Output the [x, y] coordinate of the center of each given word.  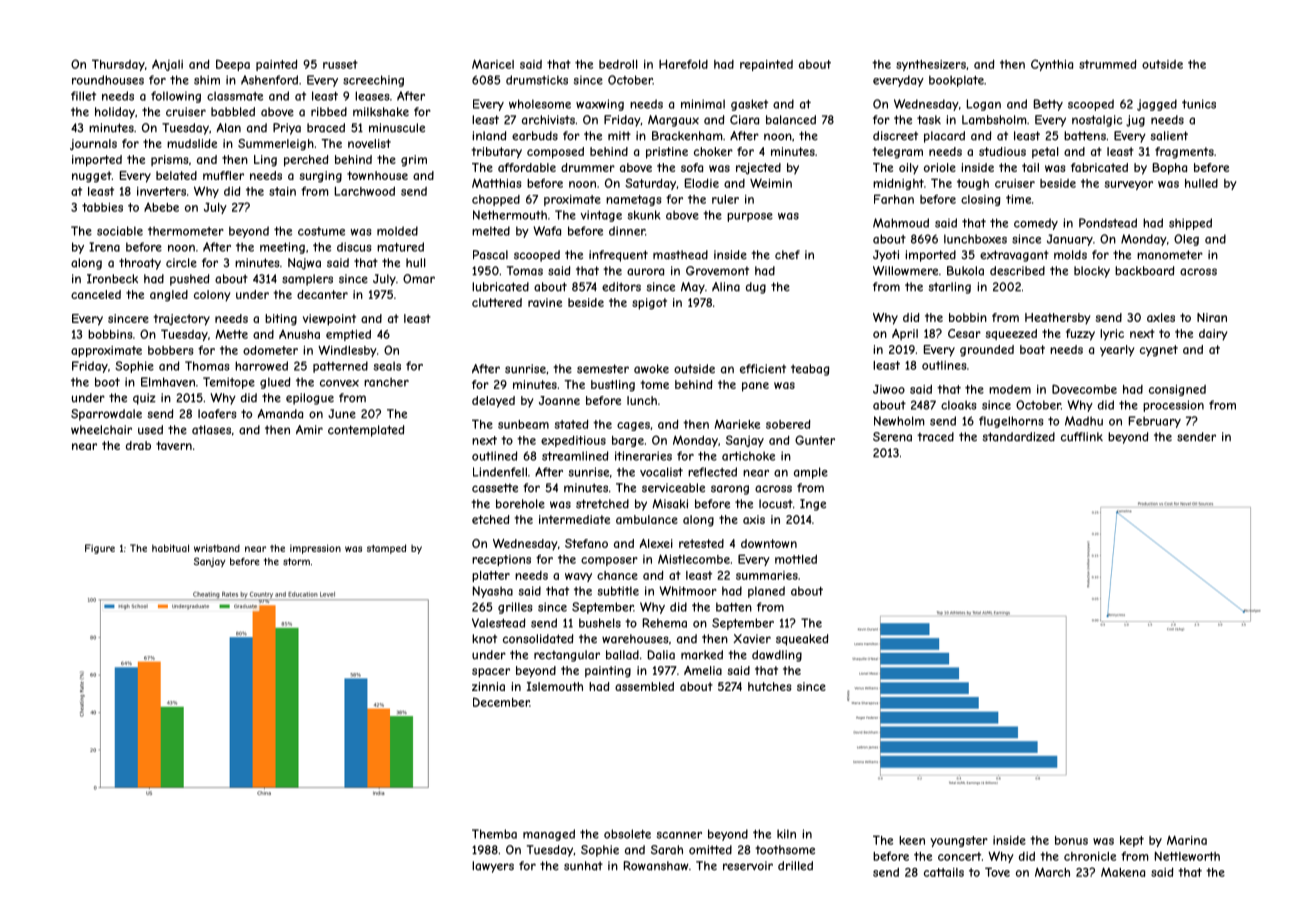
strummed [1107, 64]
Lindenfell [500, 472]
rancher [386, 382]
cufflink [1082, 437]
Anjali [167, 65]
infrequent [618, 256]
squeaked [802, 640]
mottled [796, 559]
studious [1002, 151]
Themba [494, 834]
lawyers [493, 867]
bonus [1071, 840]
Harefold [683, 64]
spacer [491, 673]
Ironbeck [112, 279]
